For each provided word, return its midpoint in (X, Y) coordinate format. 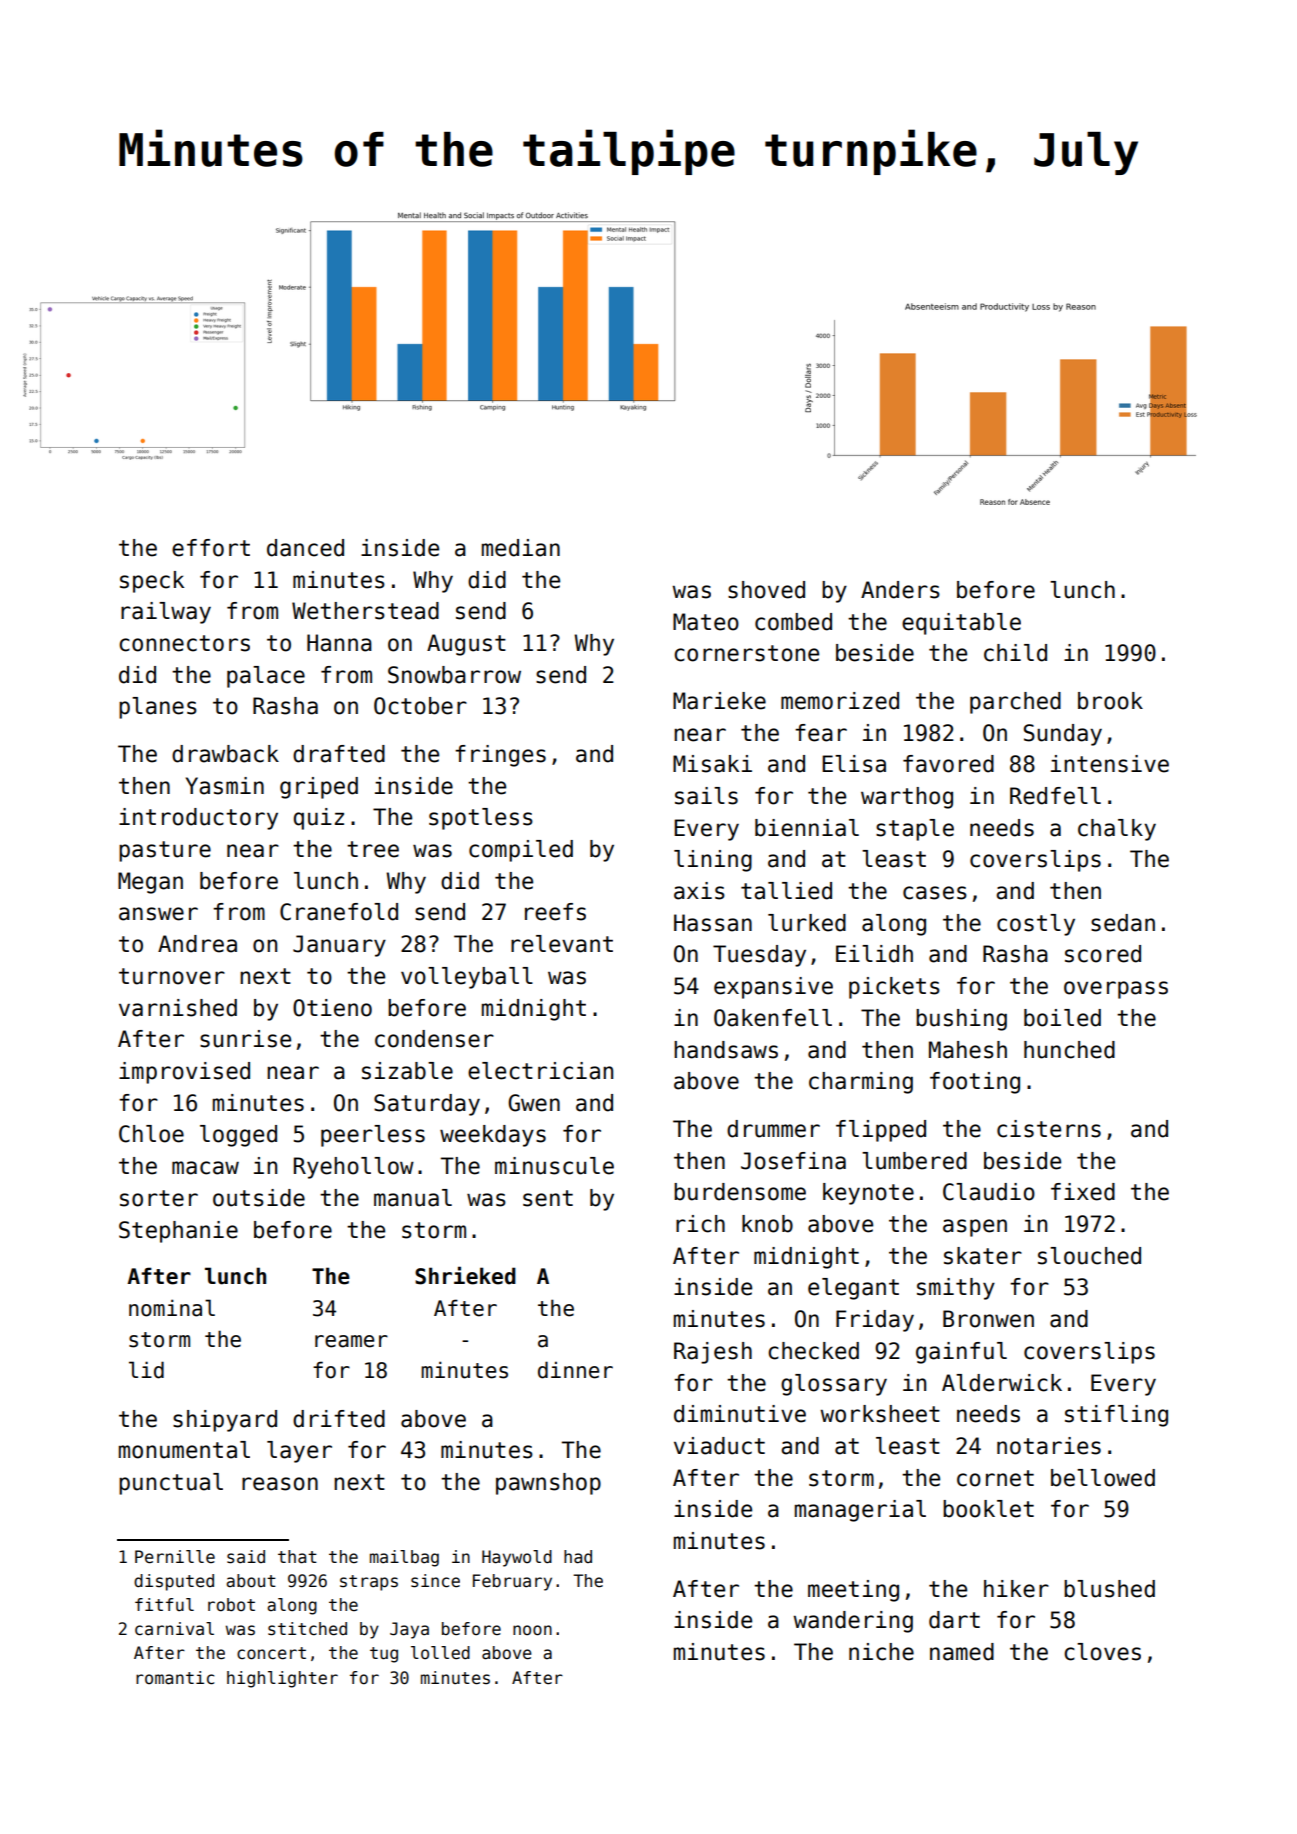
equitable (961, 624)
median (521, 548)
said (246, 1557)
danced (305, 548)
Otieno (332, 1008)
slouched (1089, 1256)
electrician (540, 1071)
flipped (881, 1131)
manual (413, 1198)
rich (700, 1224)
